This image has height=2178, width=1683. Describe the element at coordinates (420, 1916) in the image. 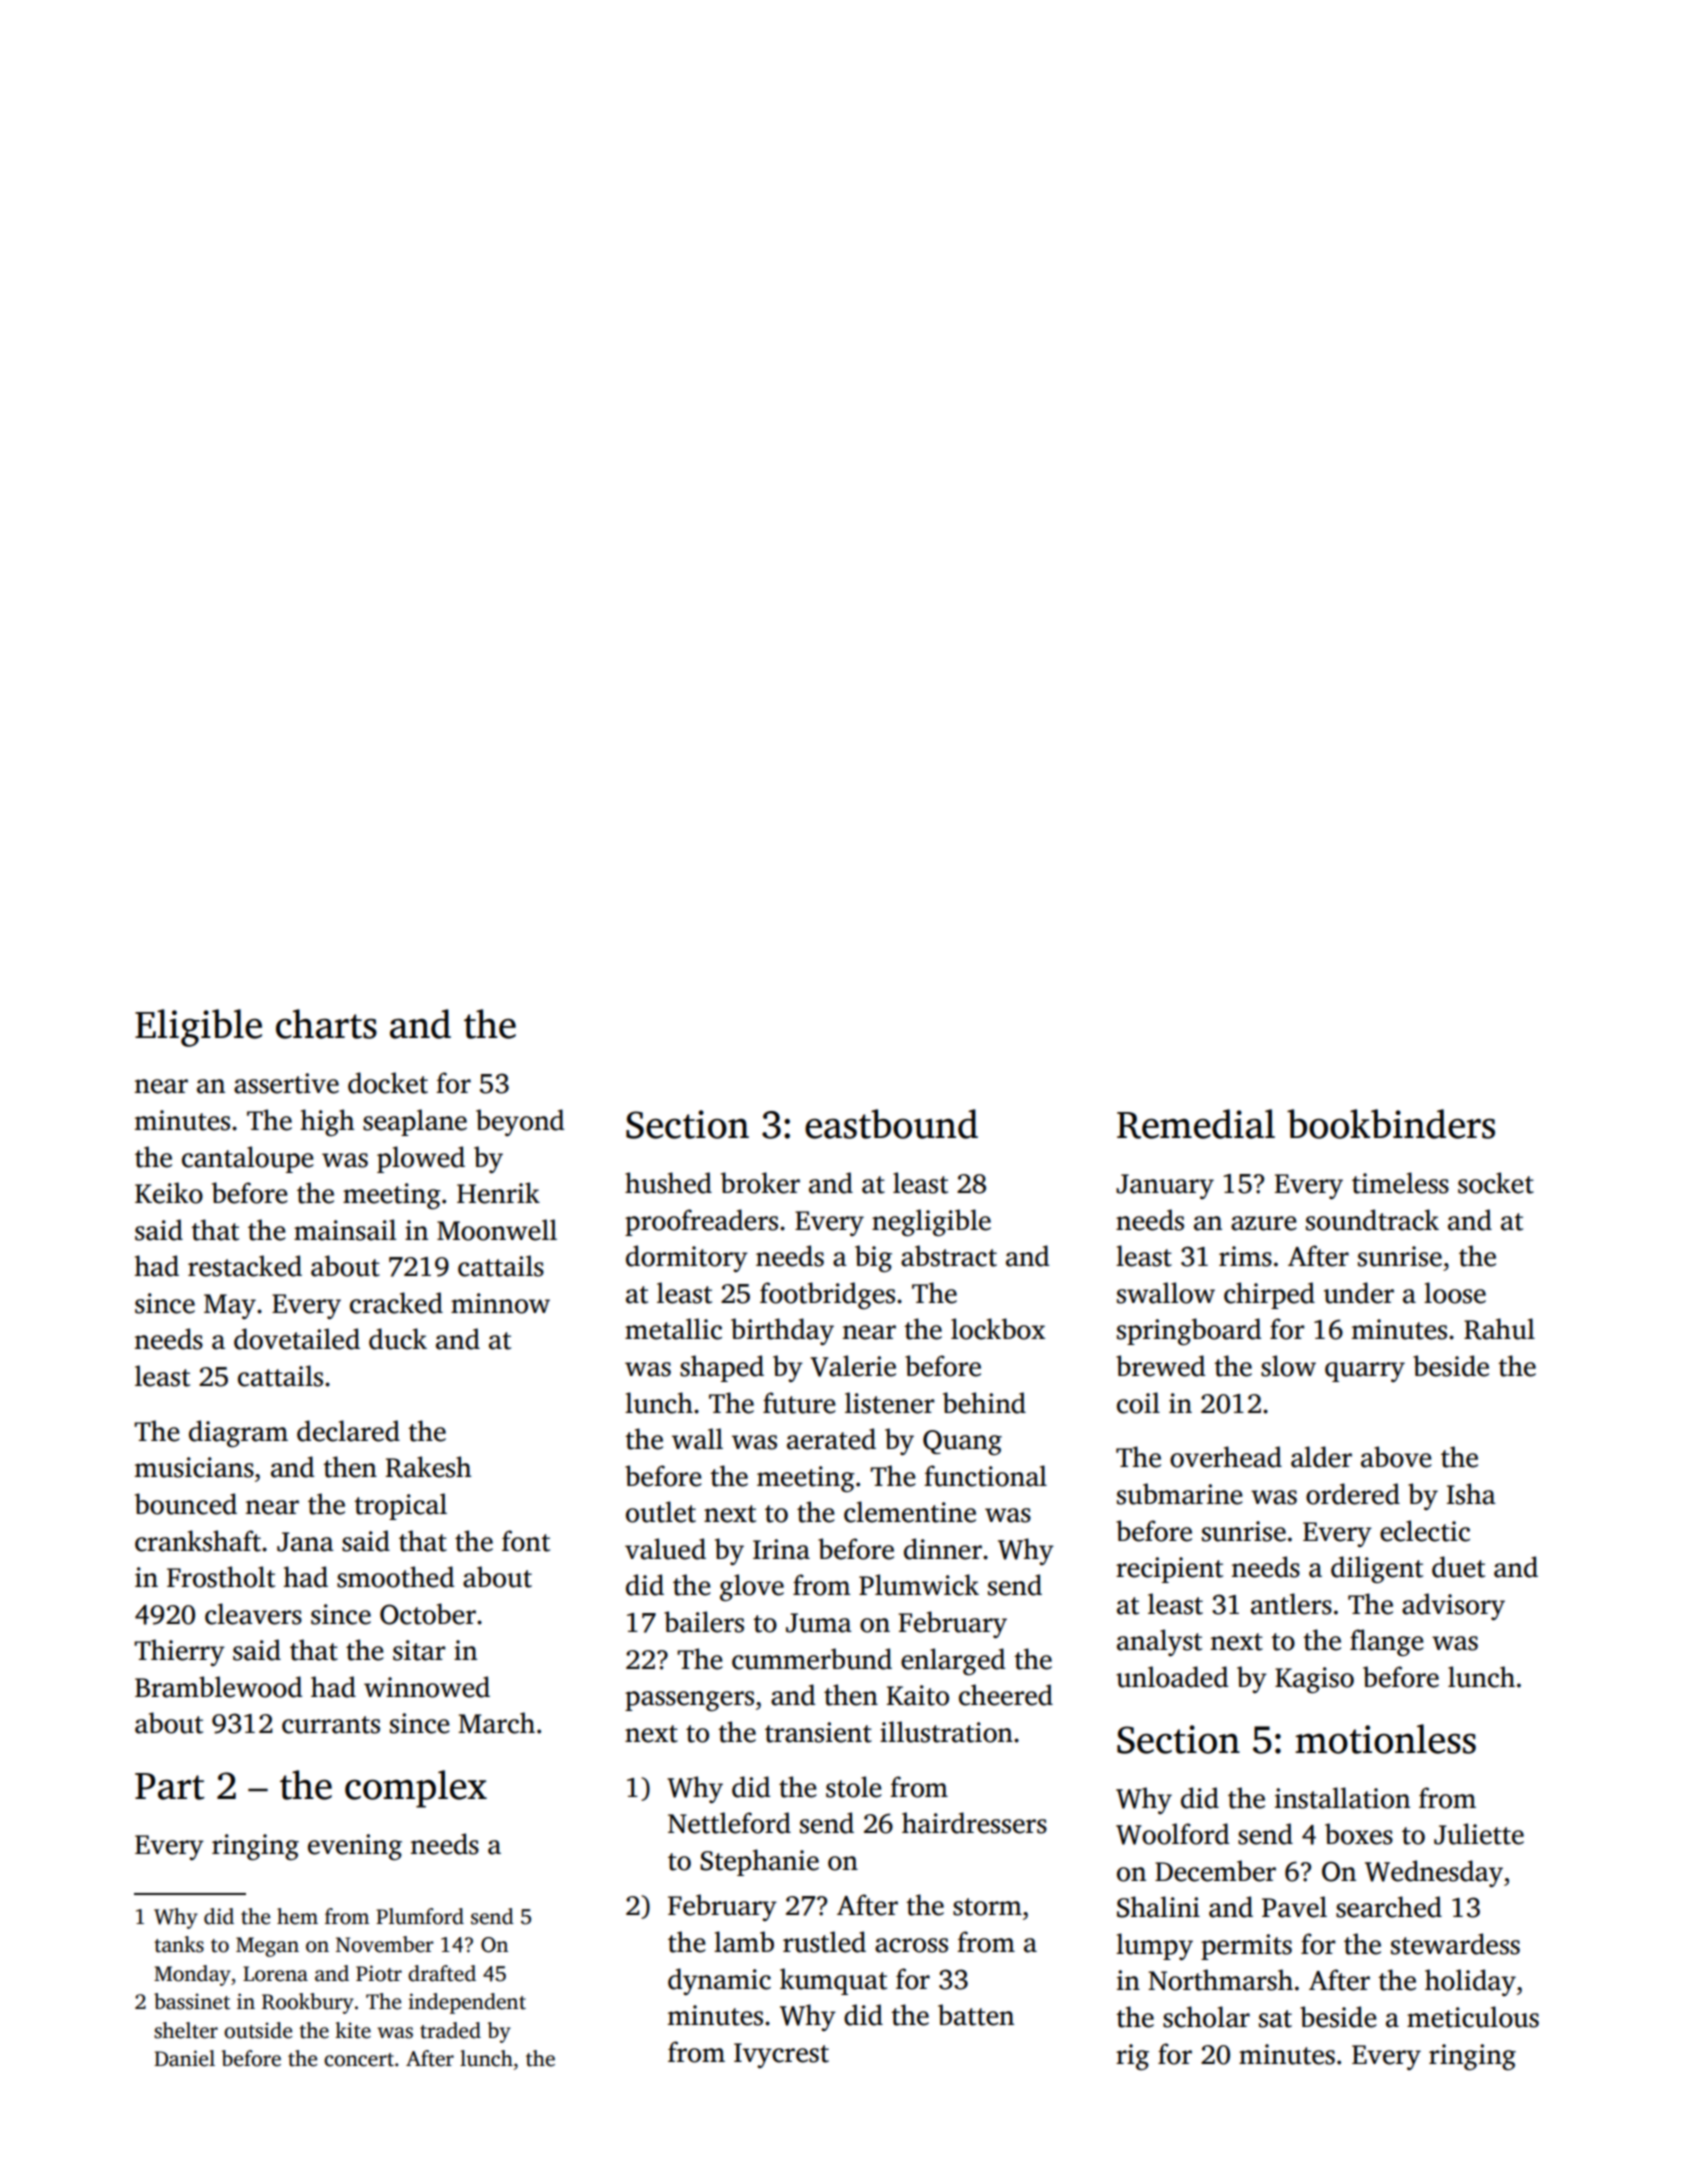

I see `Plumford` at that location.
